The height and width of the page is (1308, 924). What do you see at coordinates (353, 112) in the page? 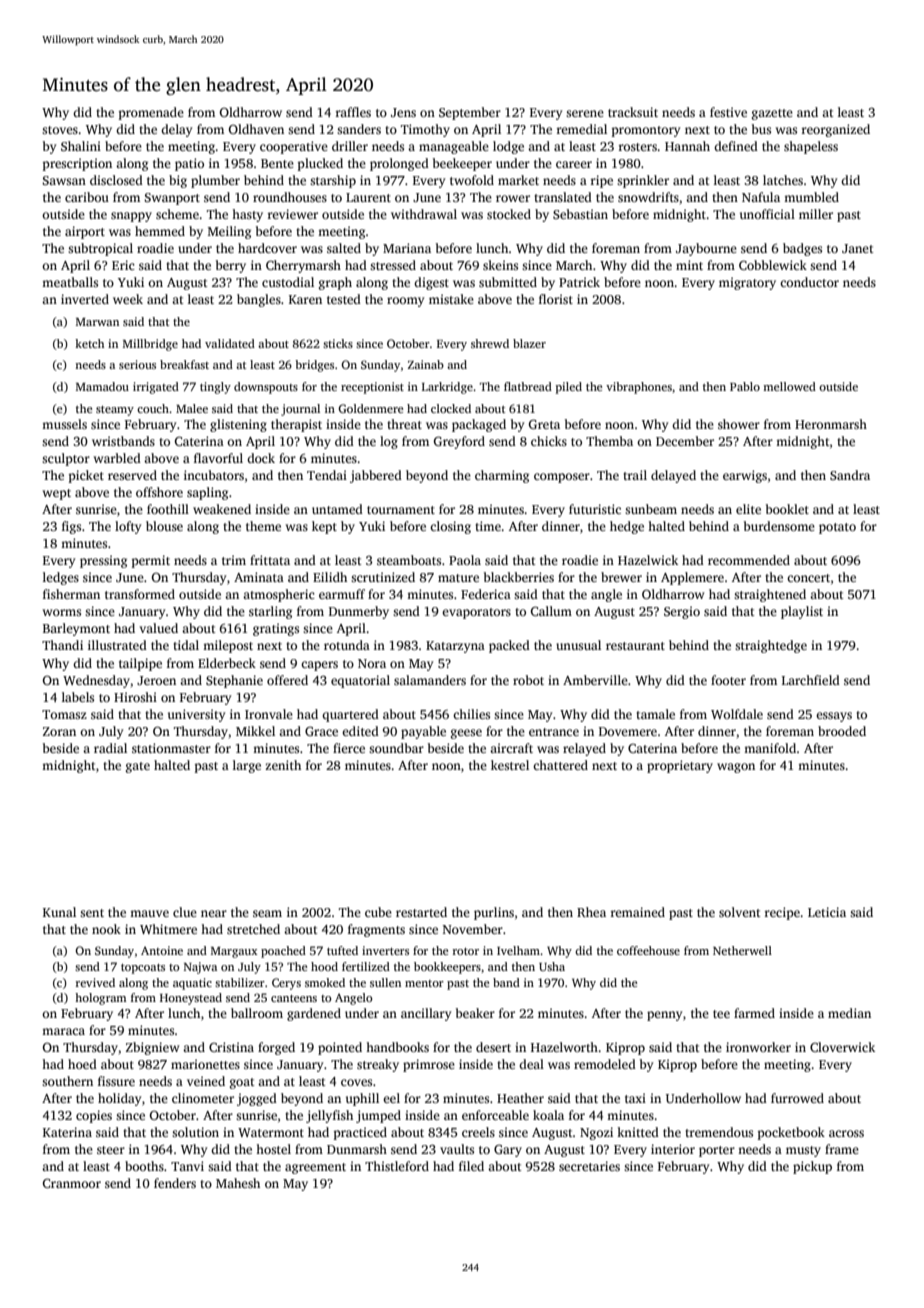
I see `raffles` at bounding box center [353, 112].
